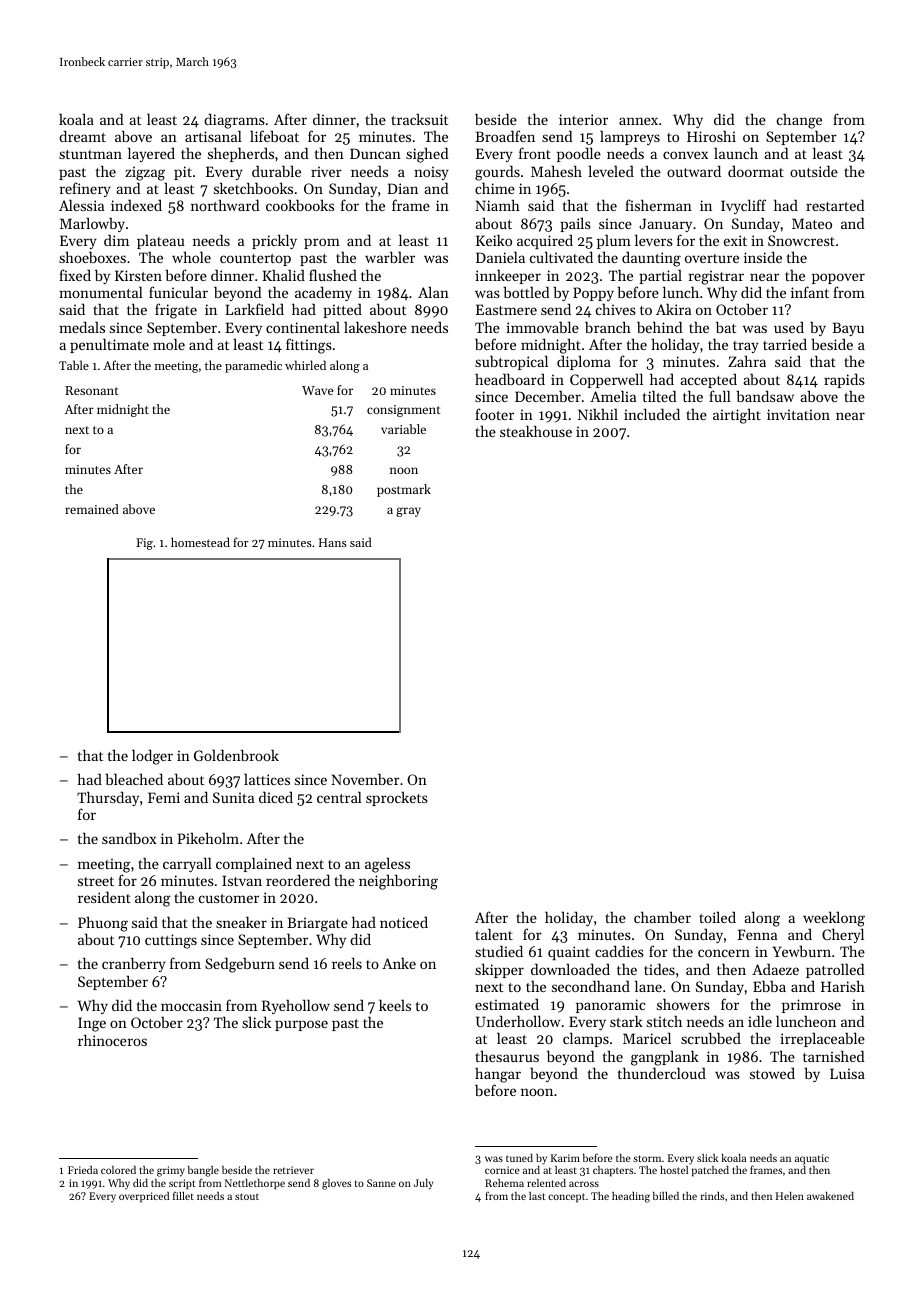  I want to click on Fenna, so click(757, 934).
